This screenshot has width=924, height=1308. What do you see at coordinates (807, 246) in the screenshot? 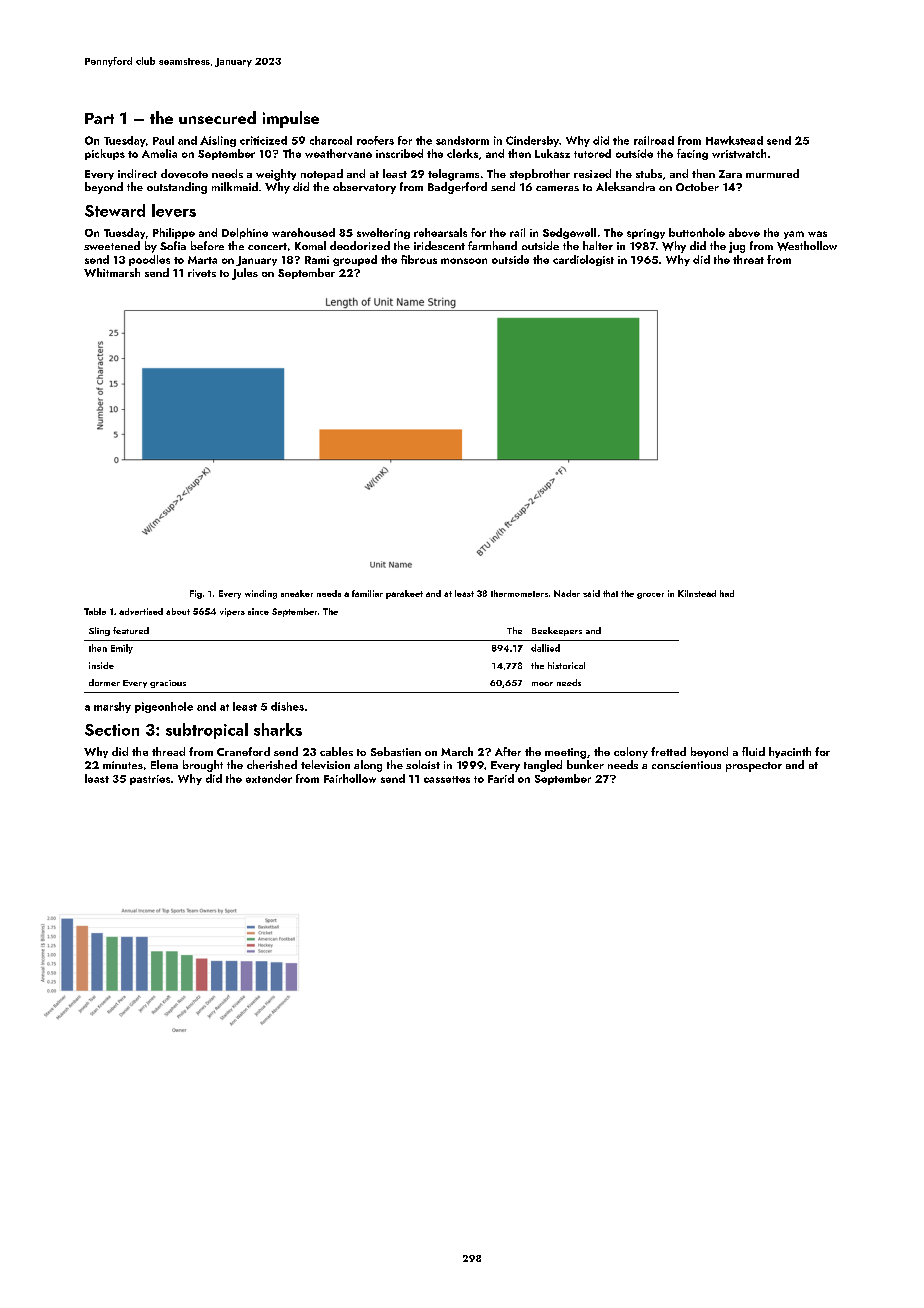
I see `Westhollow` at bounding box center [807, 246].
